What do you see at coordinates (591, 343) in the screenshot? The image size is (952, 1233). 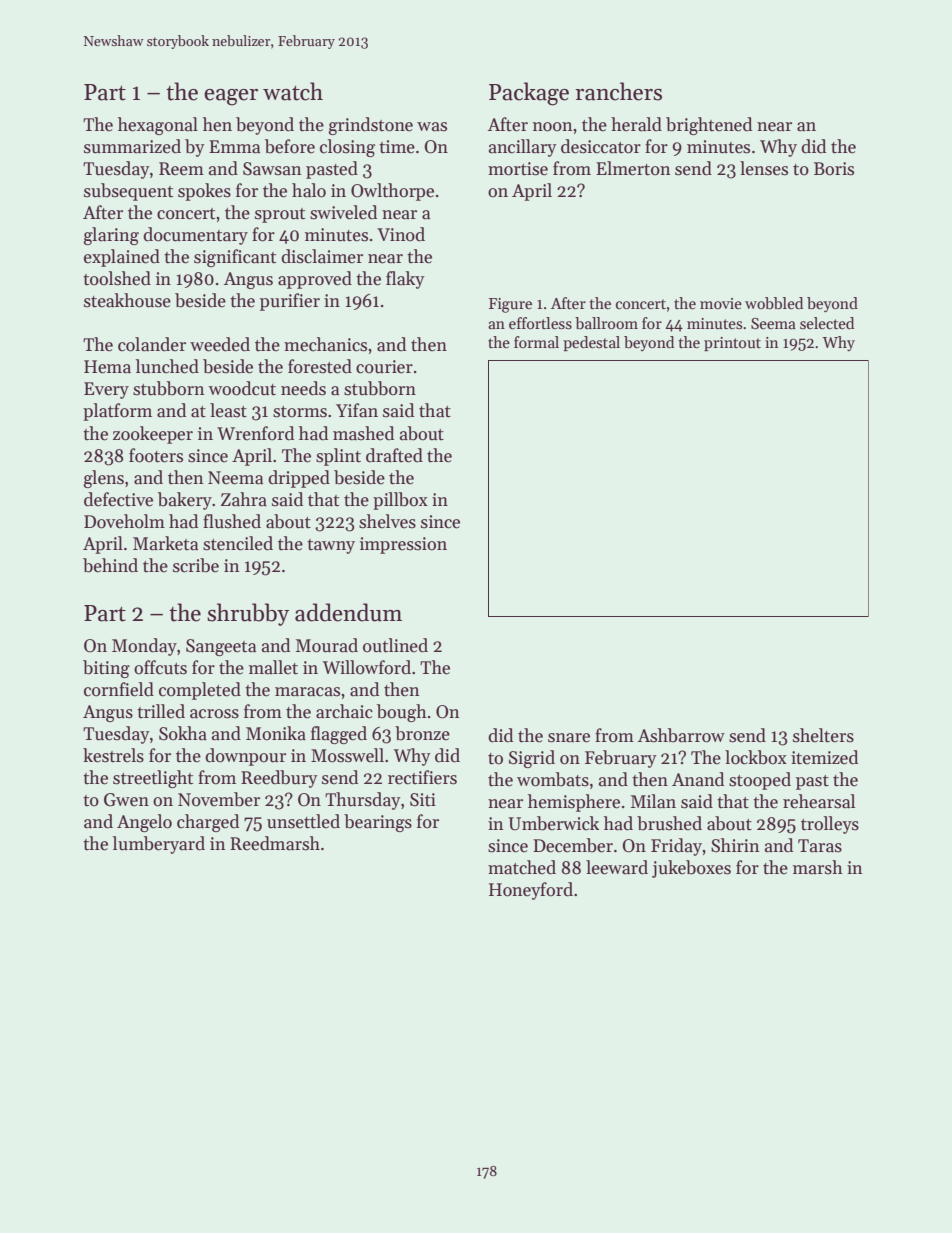 I see `pedestal` at bounding box center [591, 343].
